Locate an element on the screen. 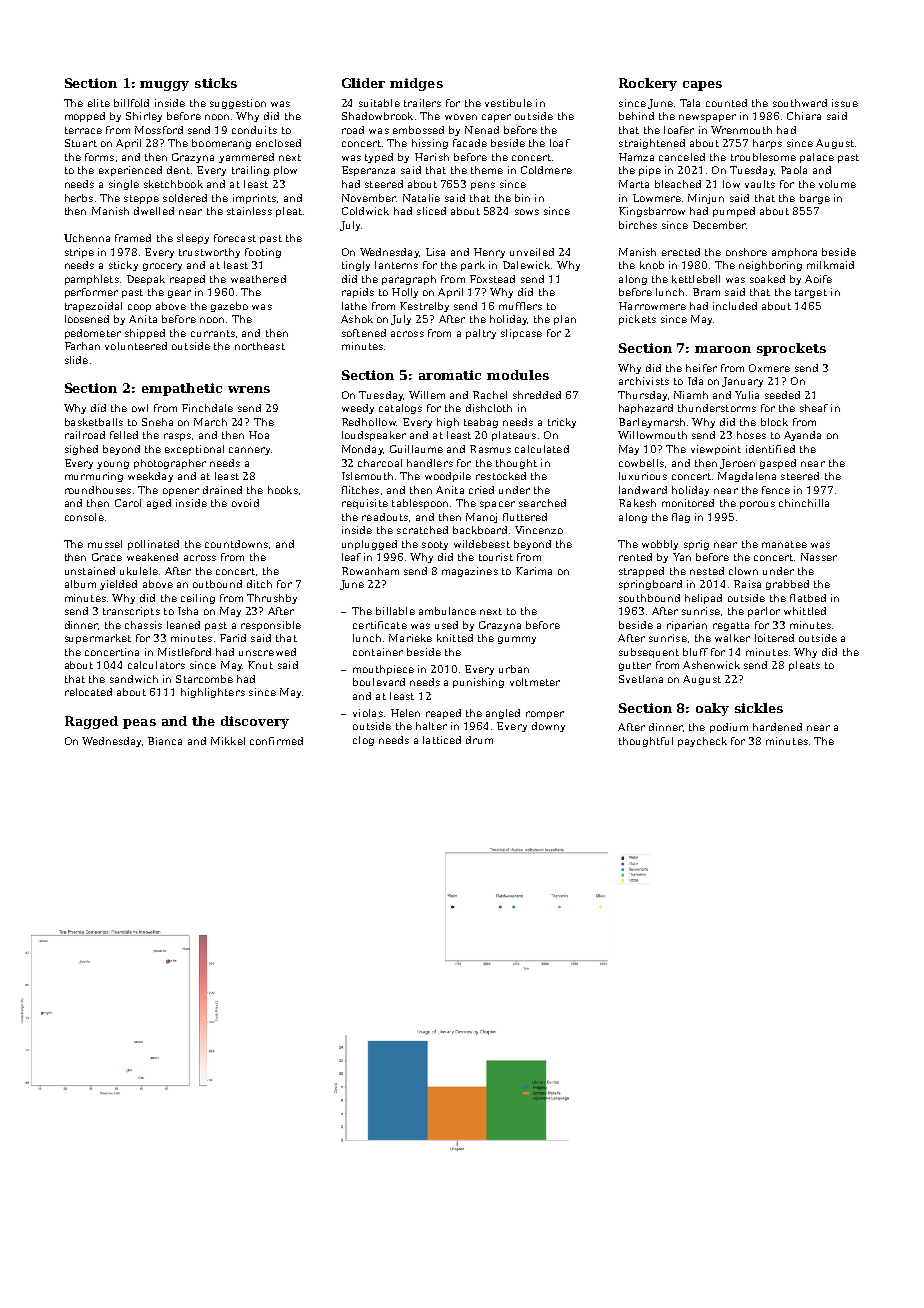 This screenshot has height=1308, width=924. gummy is located at coordinates (517, 640).
